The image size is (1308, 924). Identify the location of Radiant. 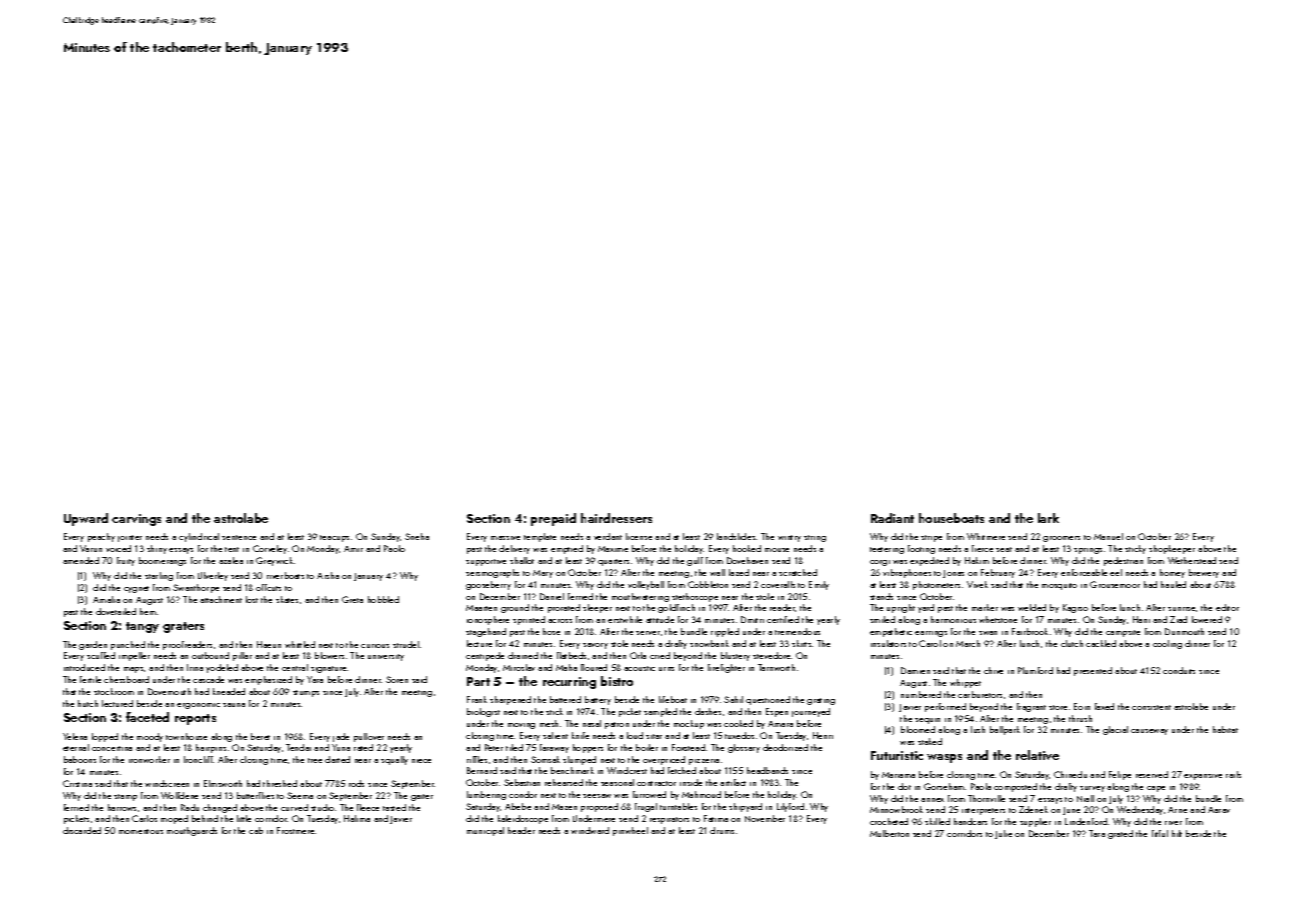
(892, 518).
